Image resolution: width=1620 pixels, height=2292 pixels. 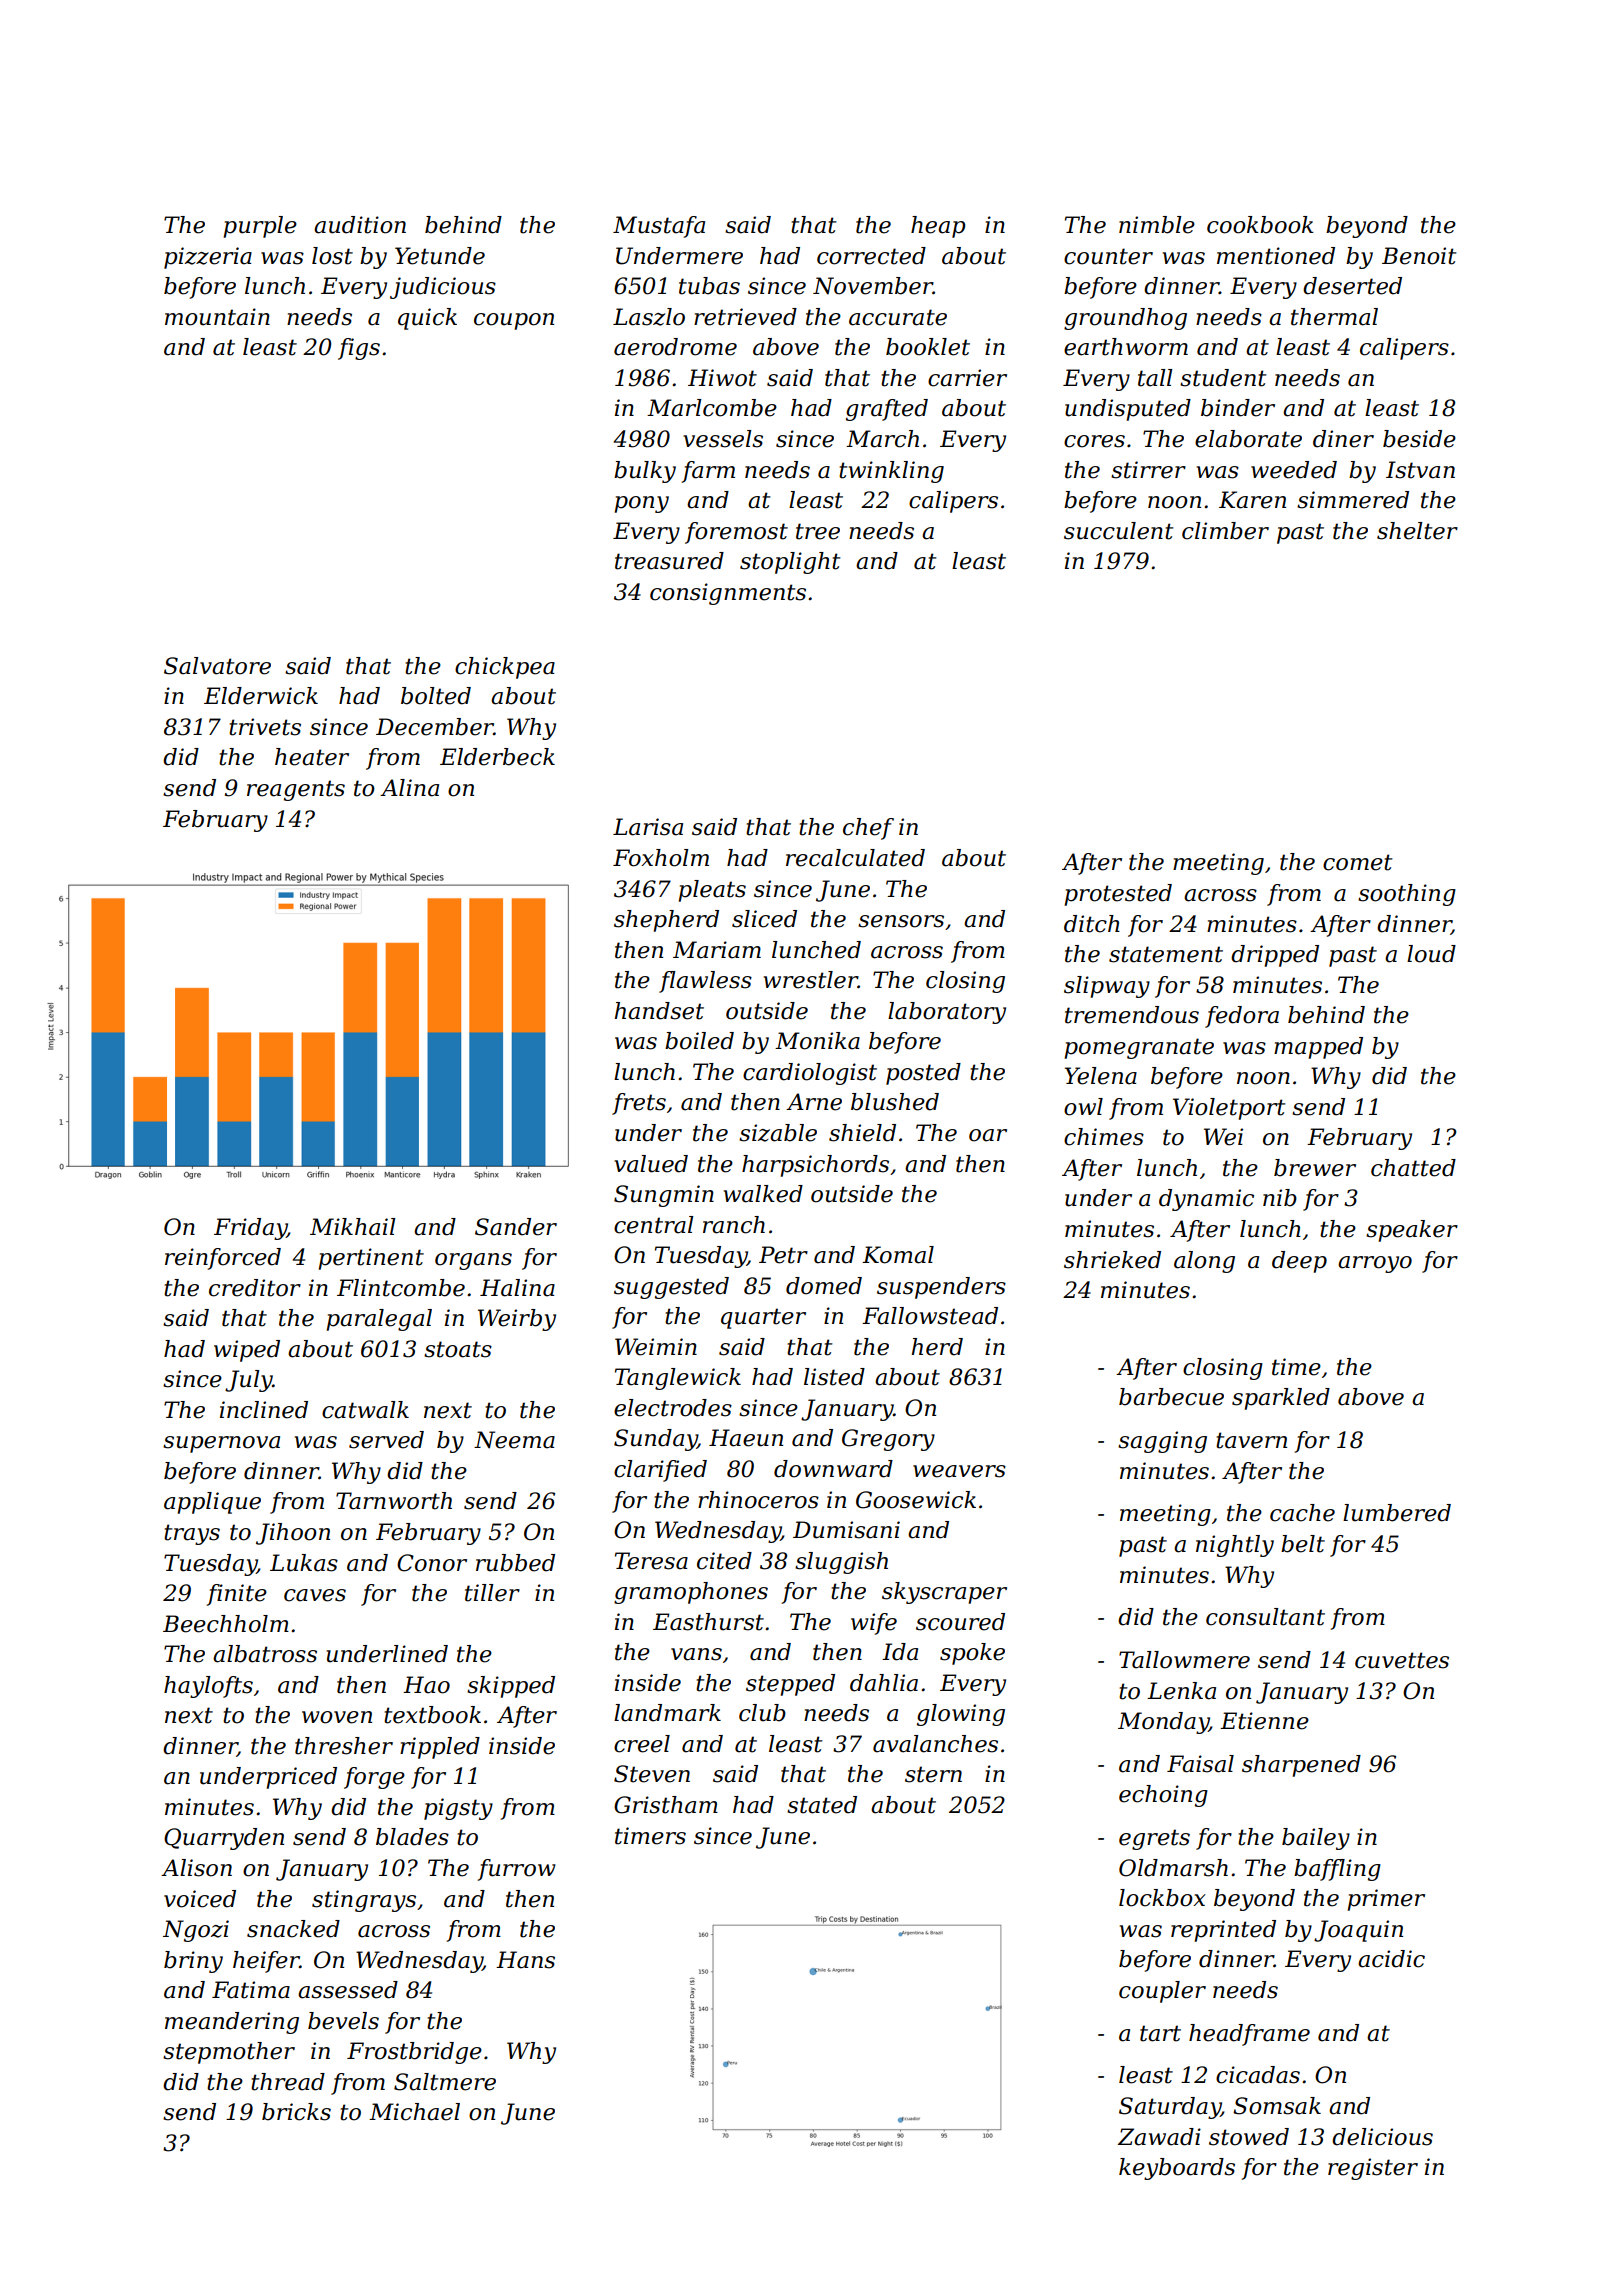 I want to click on meandering, so click(x=232, y=2023).
